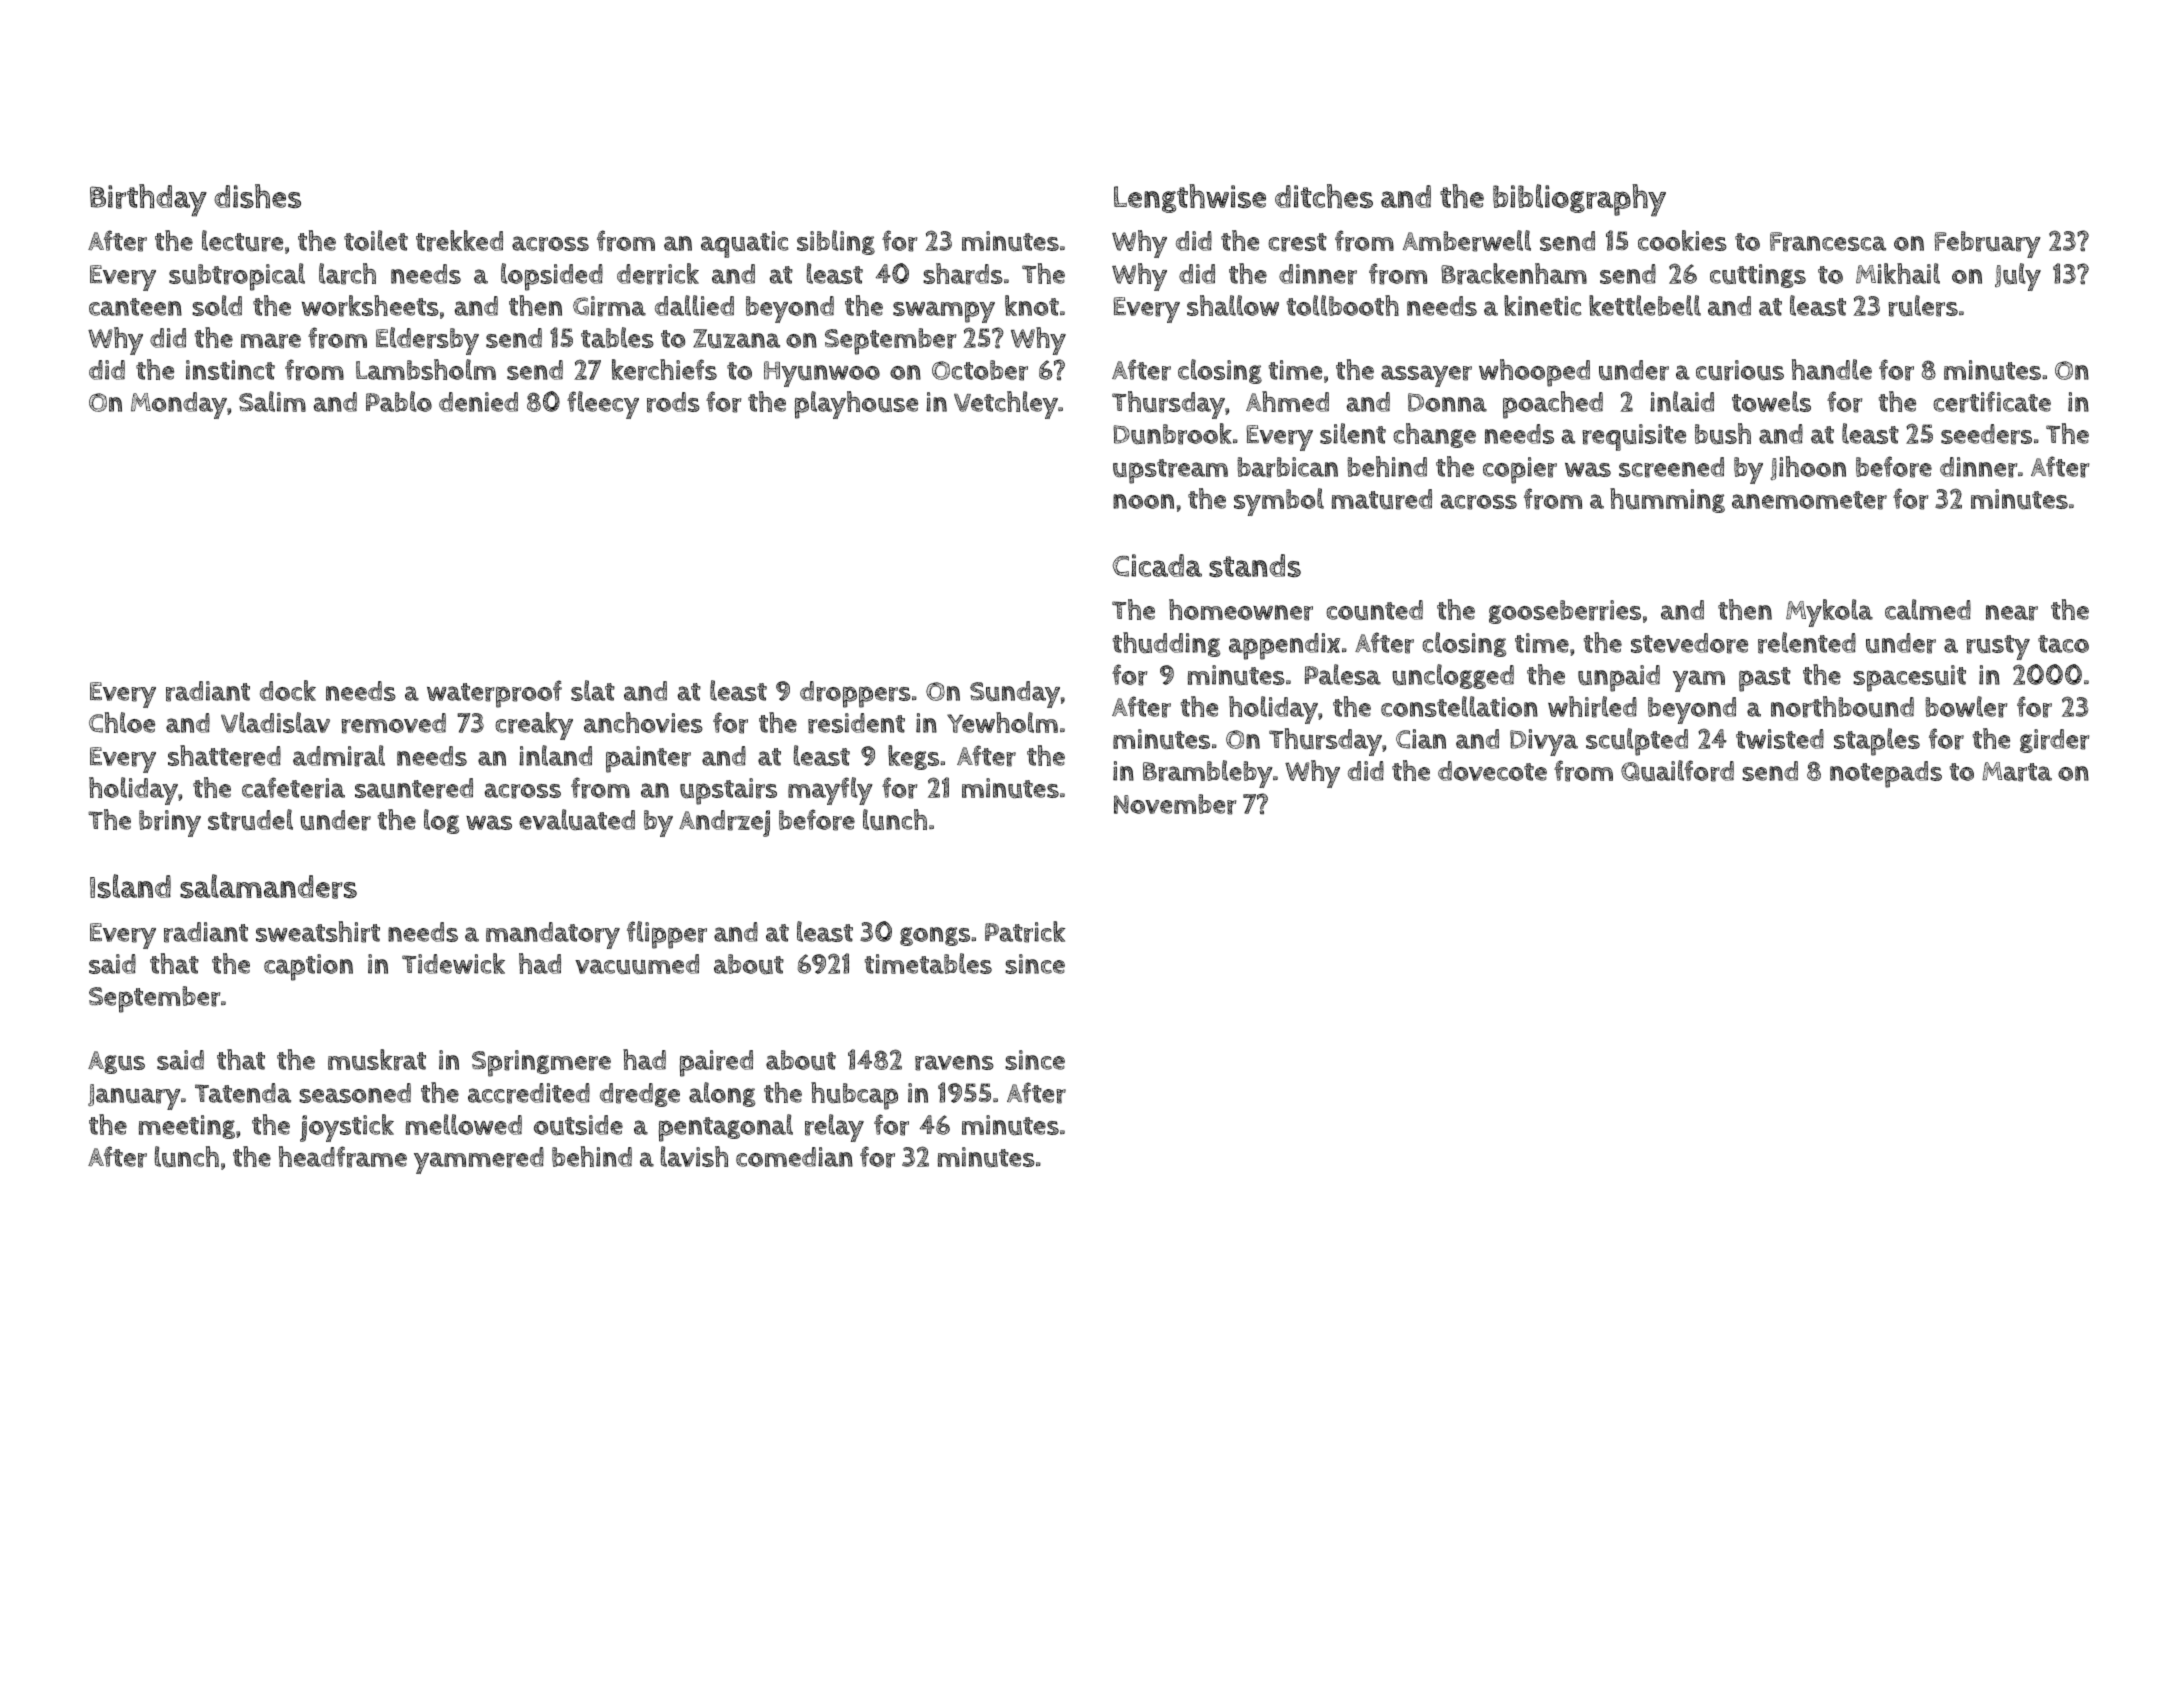 Image resolution: width=2178 pixels, height=1683 pixels. I want to click on Jihoon, so click(1808, 468).
